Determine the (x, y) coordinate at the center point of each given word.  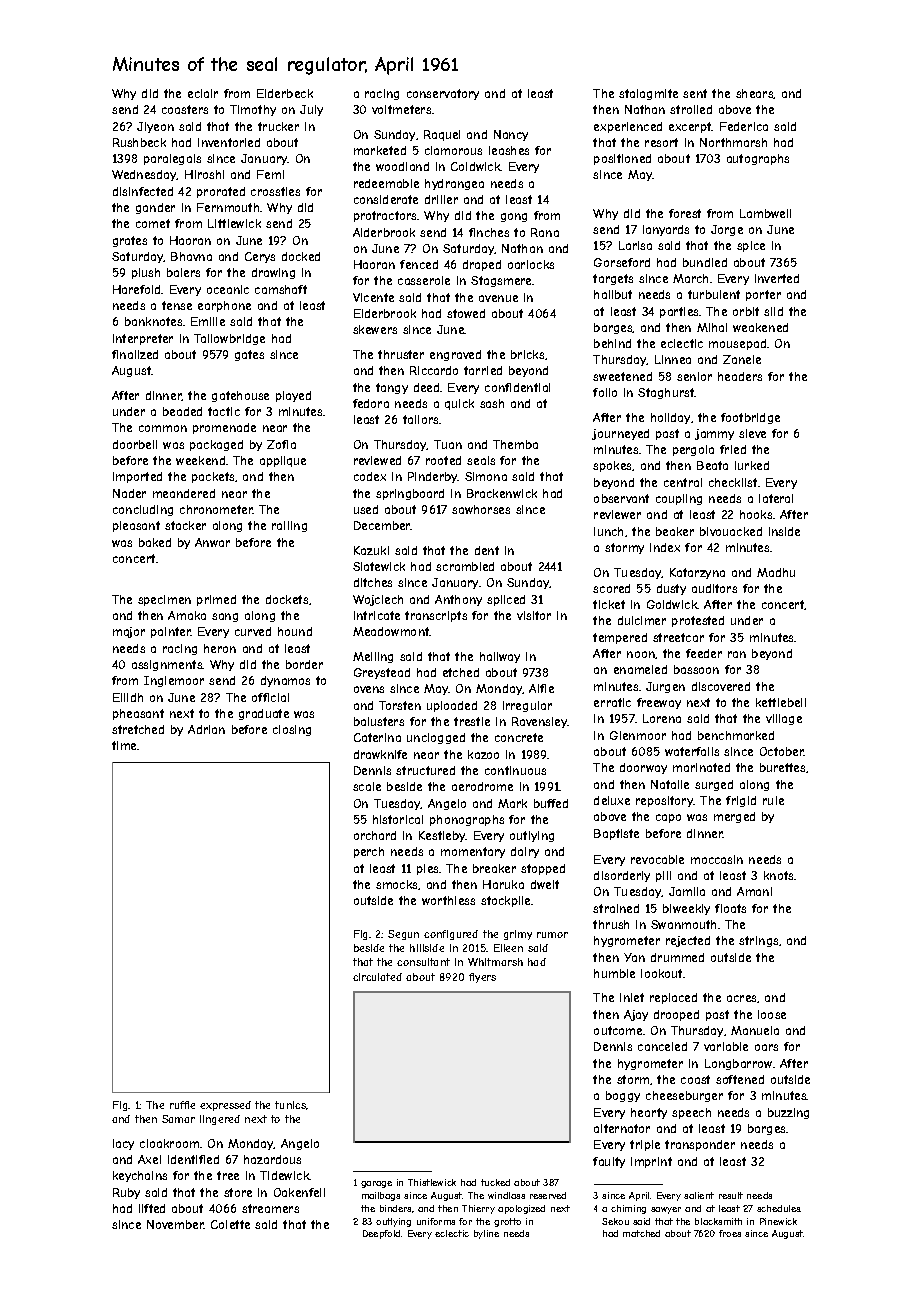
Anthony (458, 600)
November (175, 1224)
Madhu (776, 572)
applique (283, 461)
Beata (712, 465)
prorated (221, 192)
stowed (466, 313)
